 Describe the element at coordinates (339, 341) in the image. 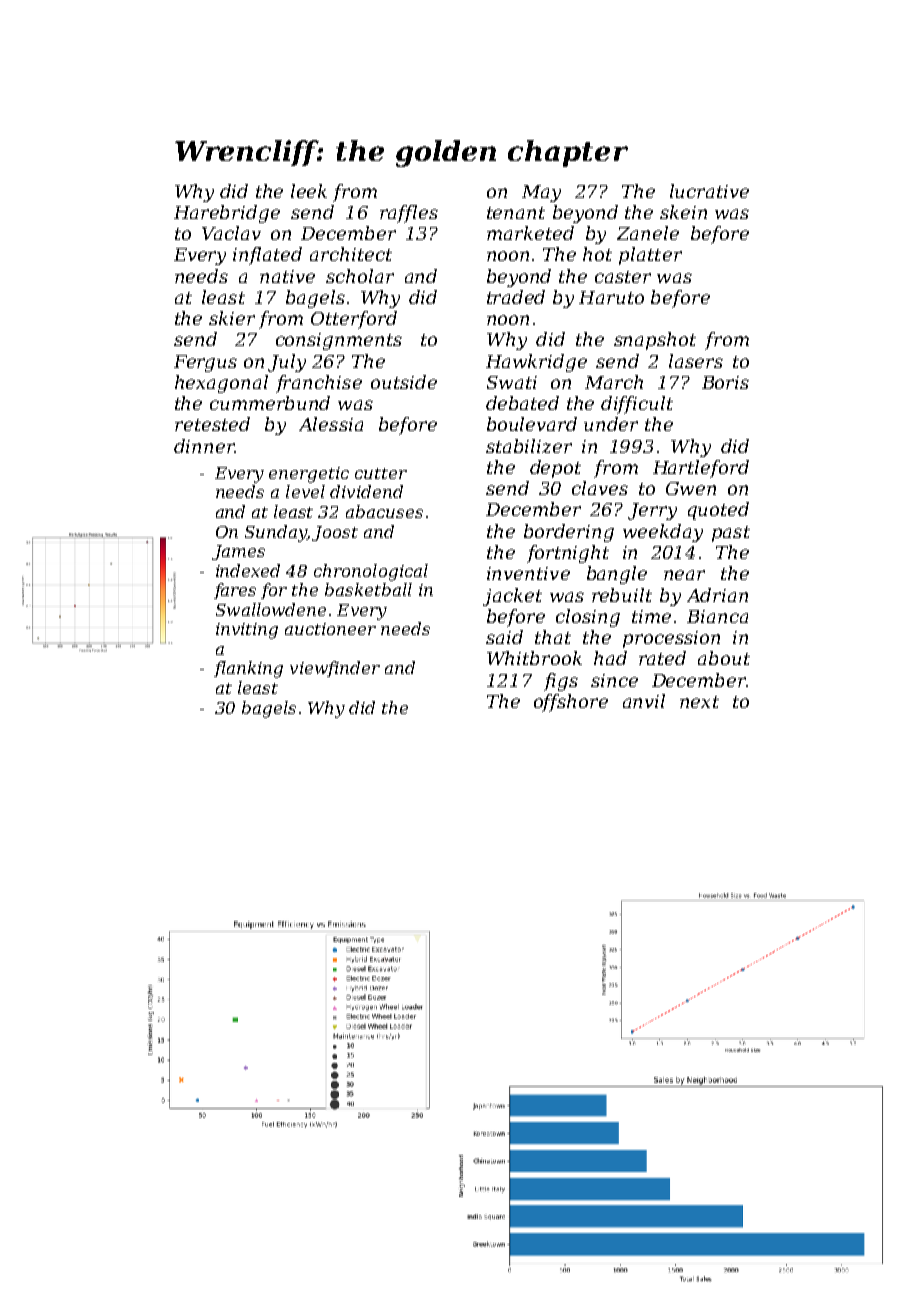

I see `consignments` at that location.
